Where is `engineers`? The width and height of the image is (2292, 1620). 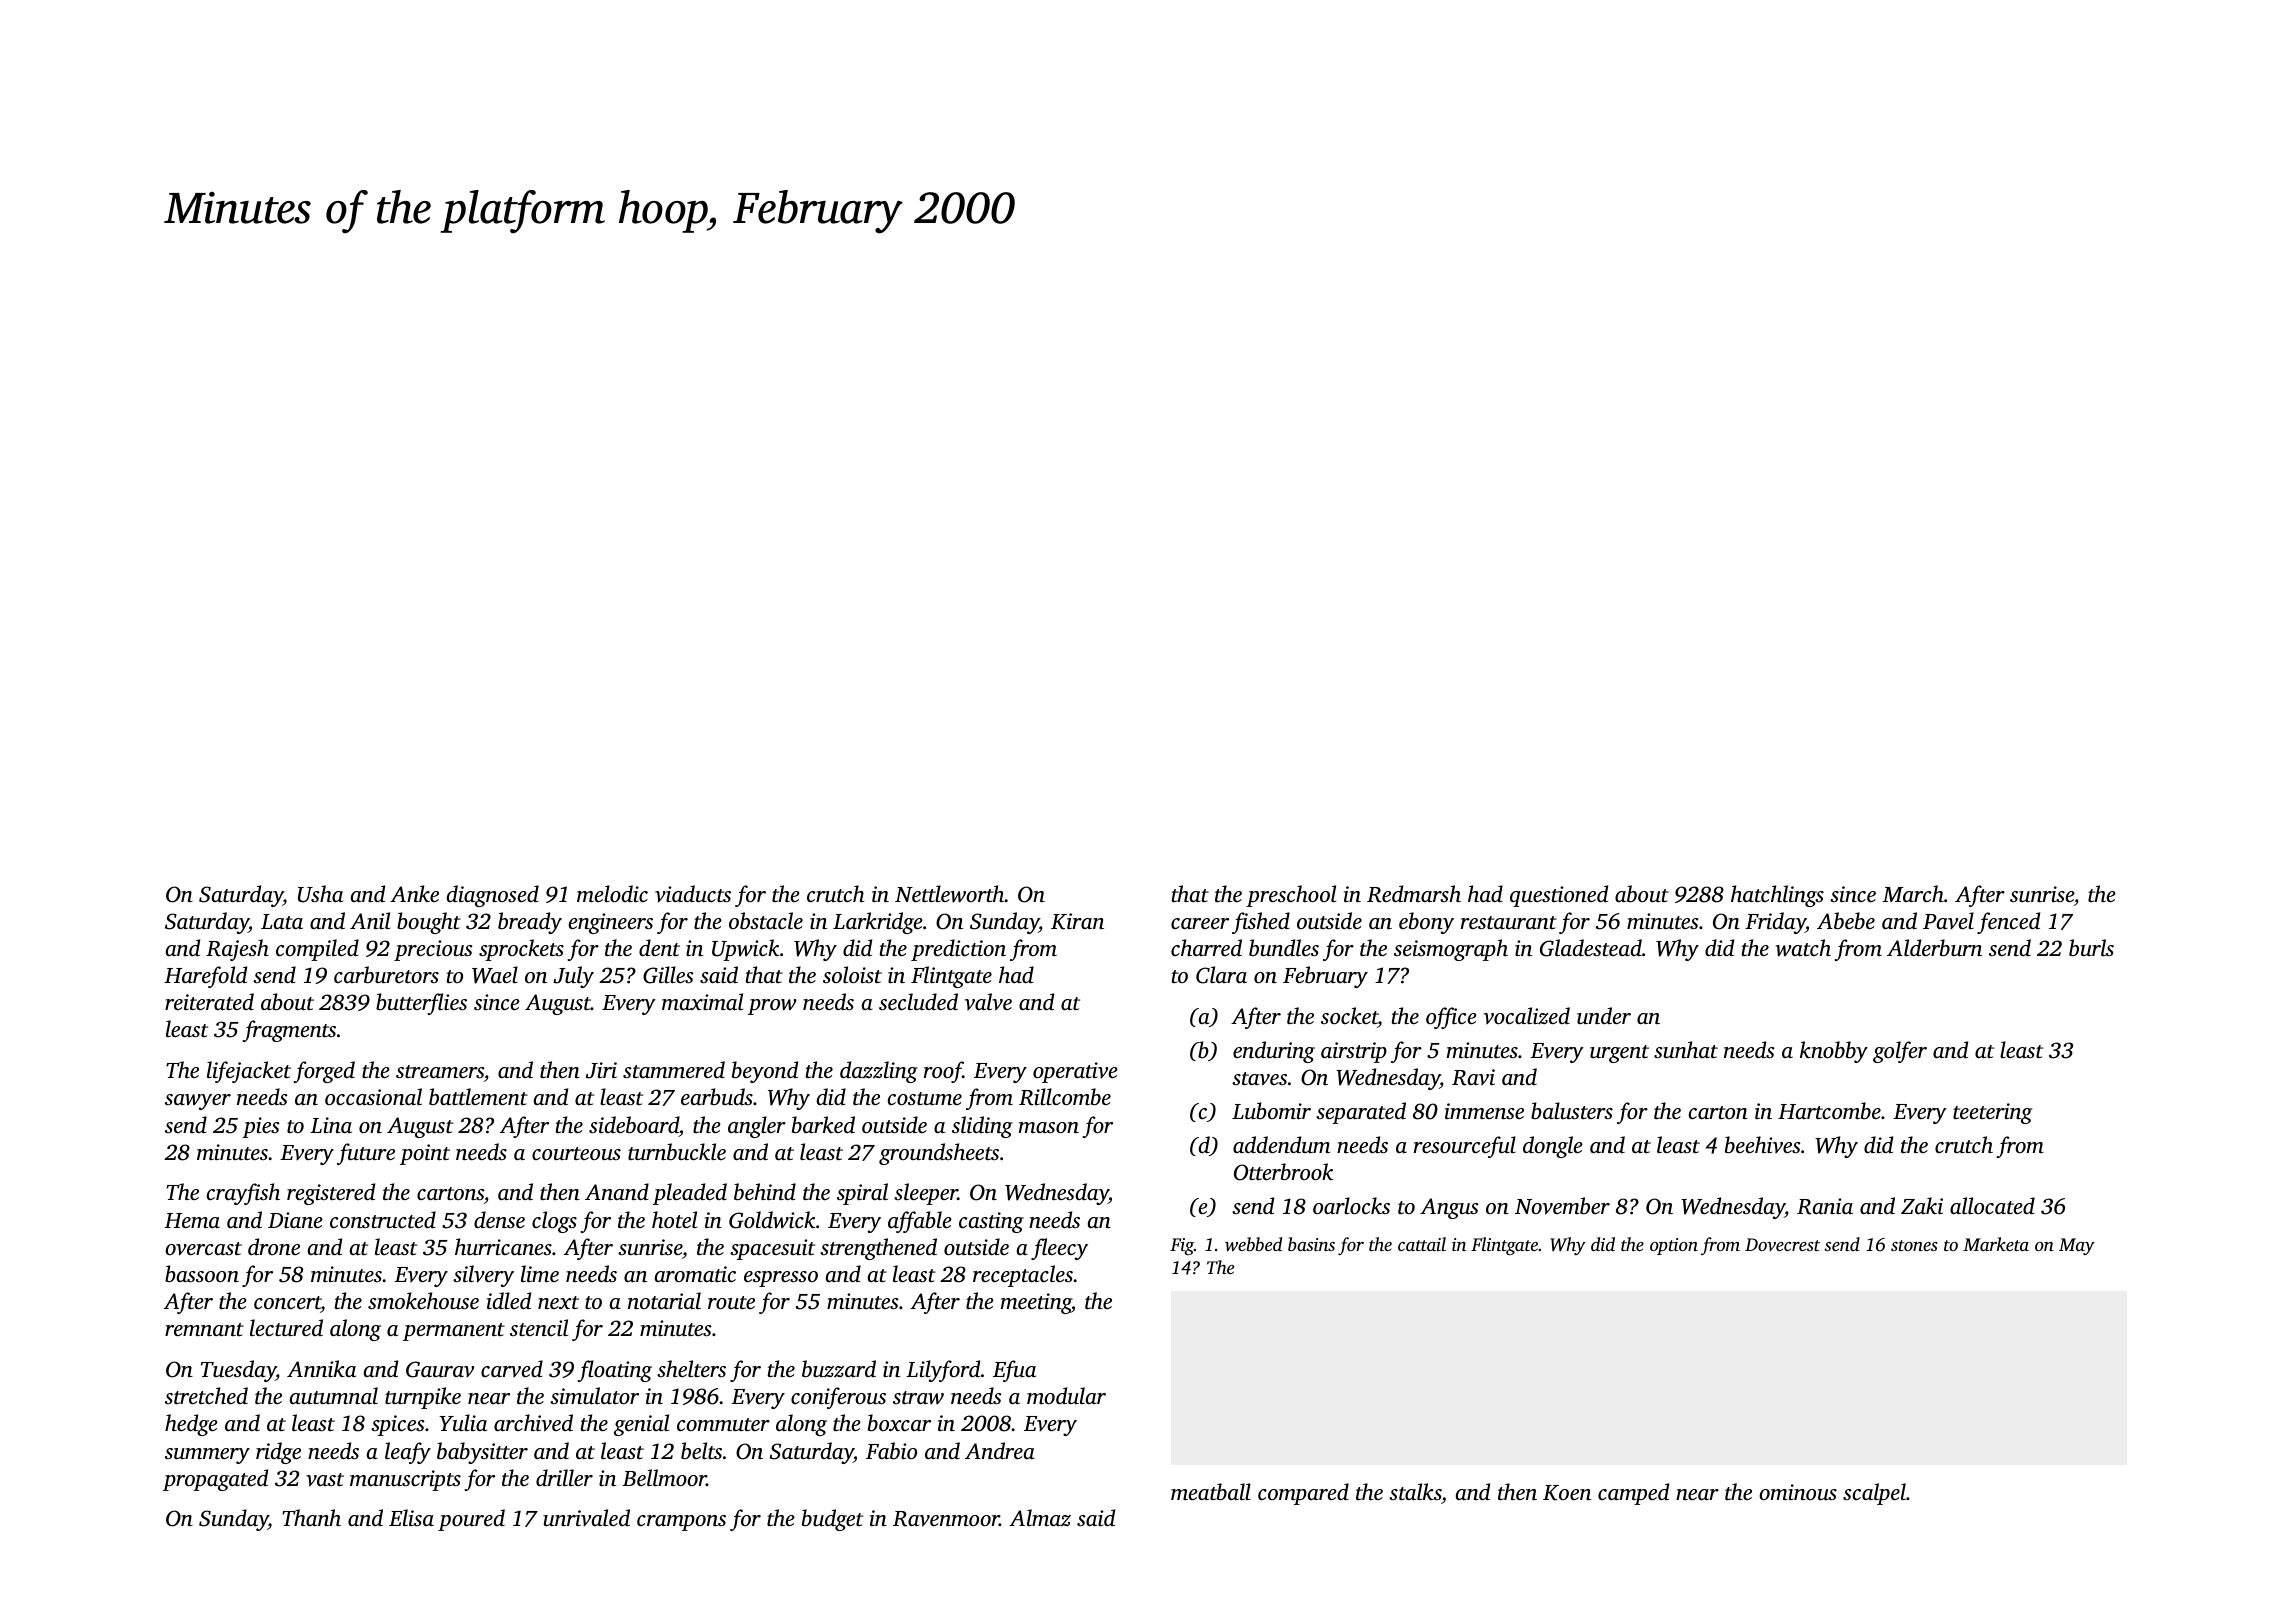 engineers is located at coordinates (610, 923).
